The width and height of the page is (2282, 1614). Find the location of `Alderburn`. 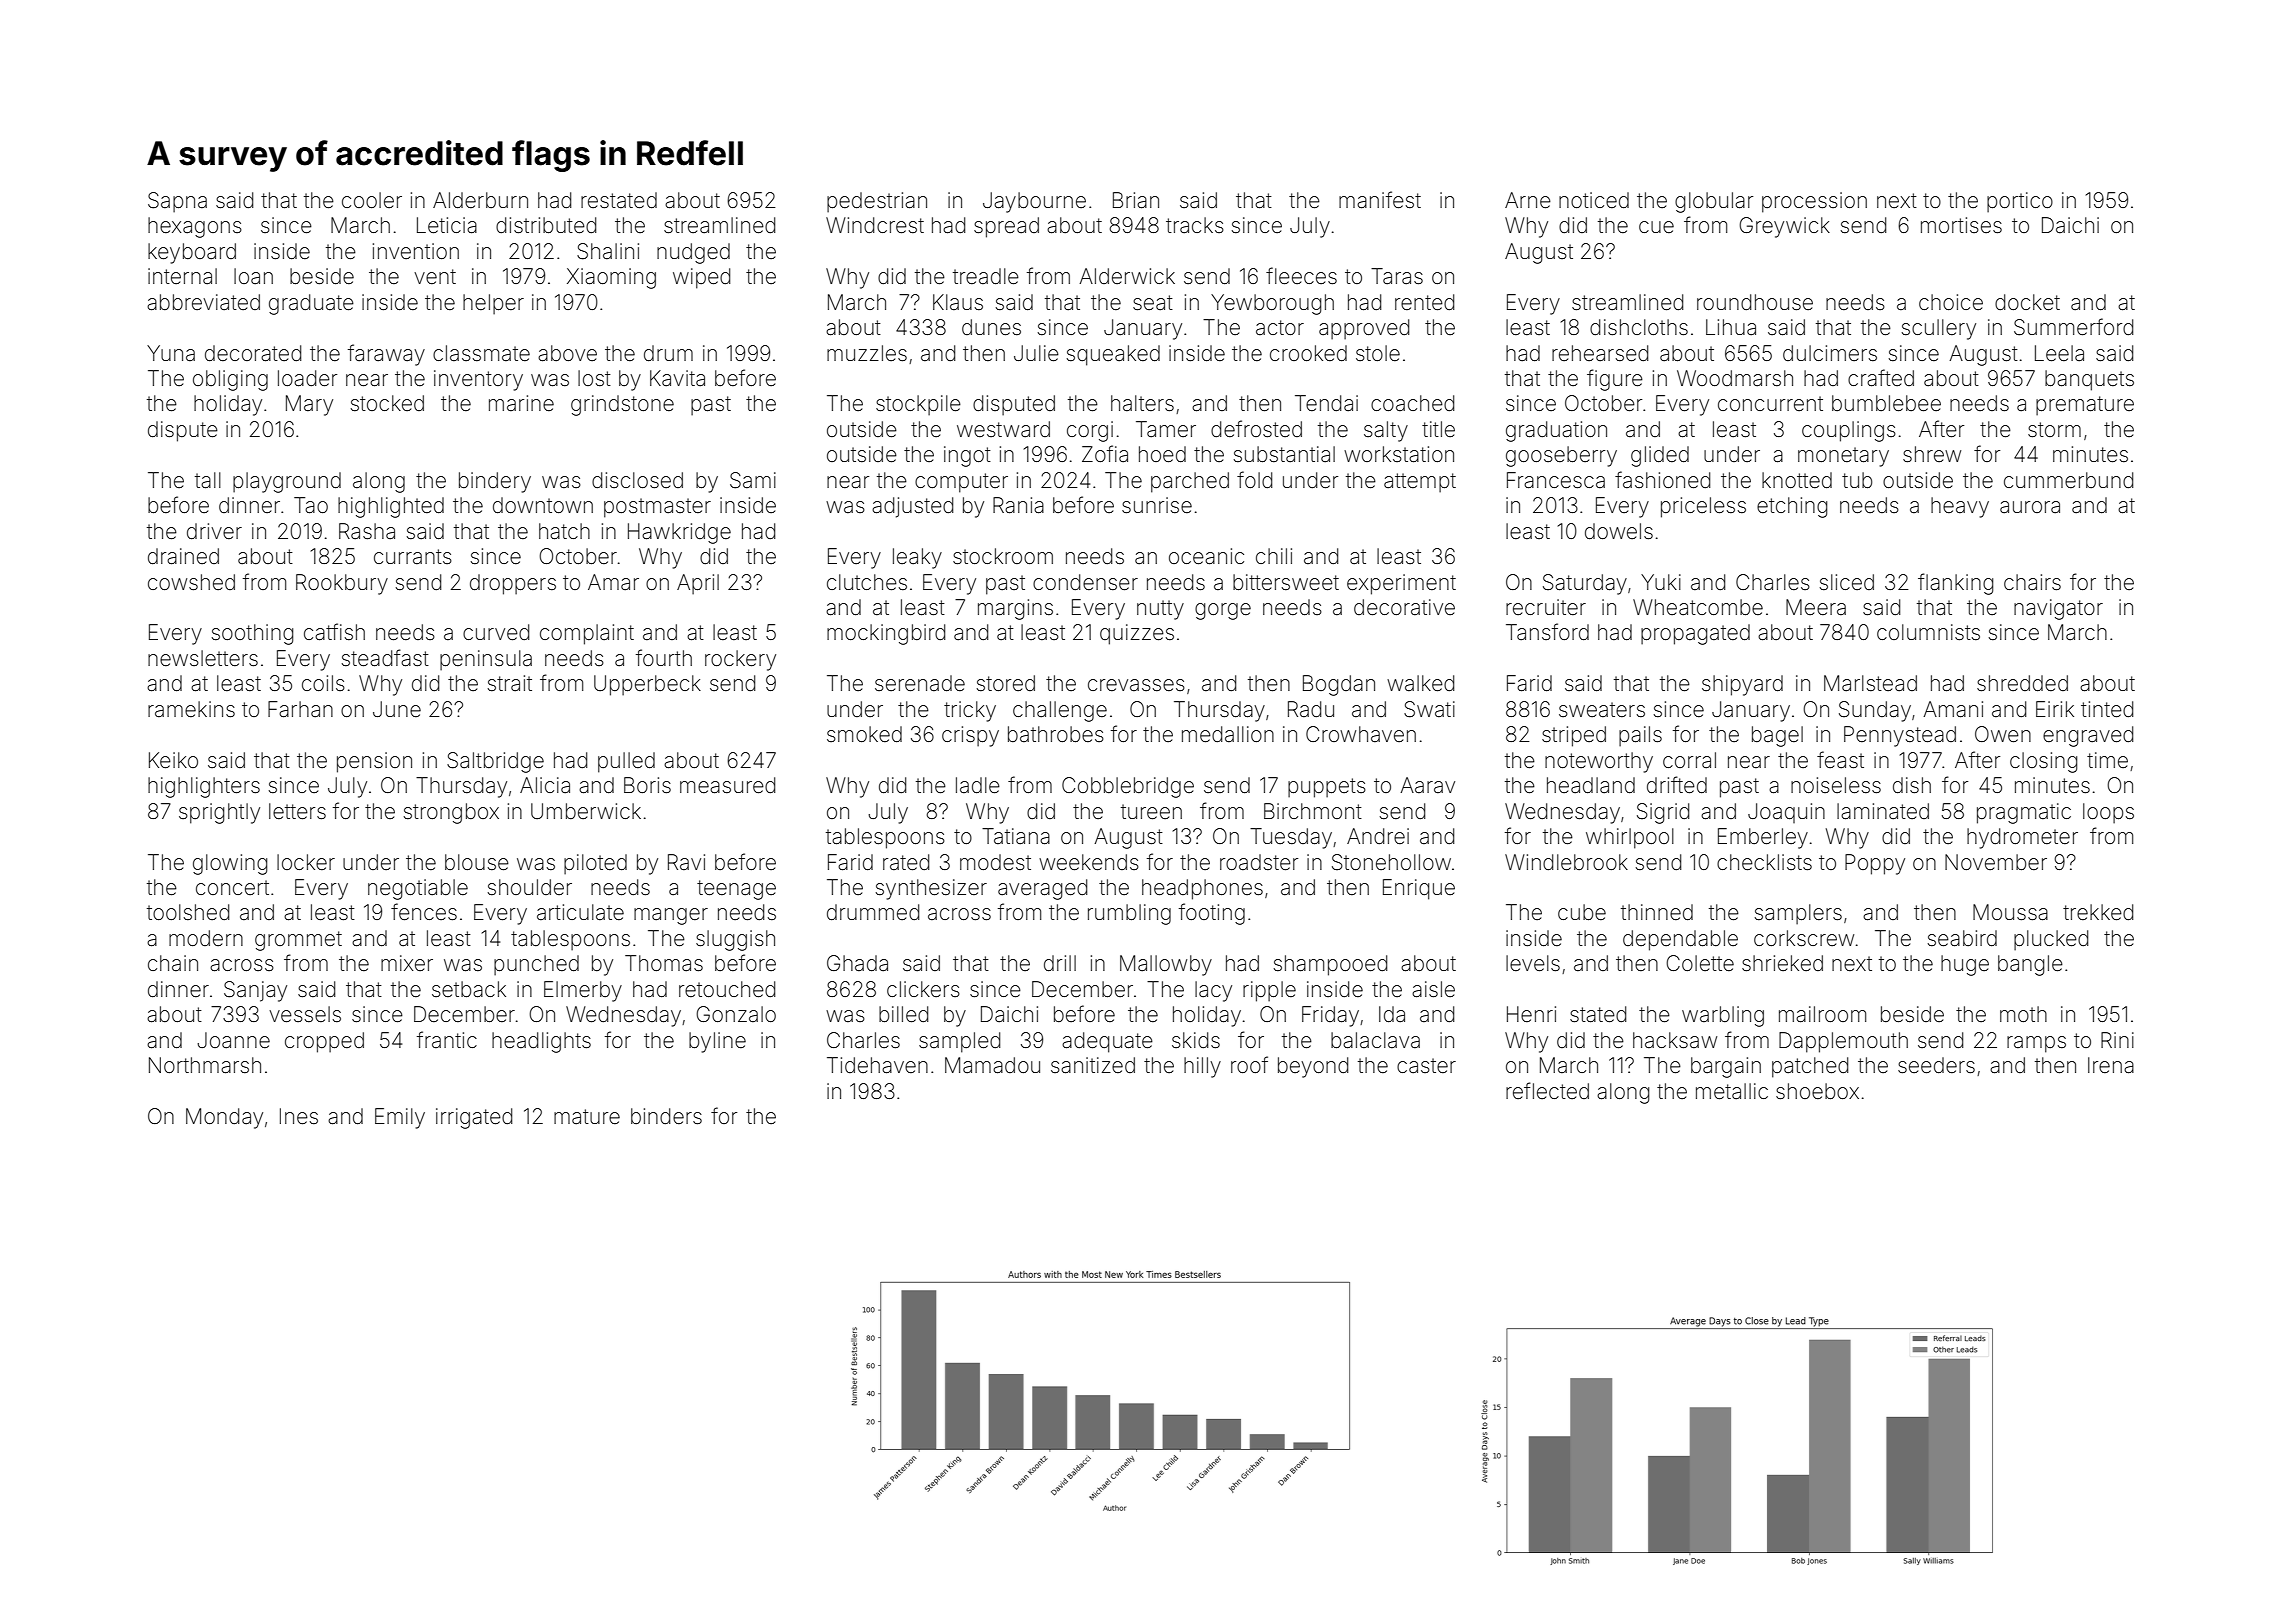

Alderburn is located at coordinates (480, 200).
